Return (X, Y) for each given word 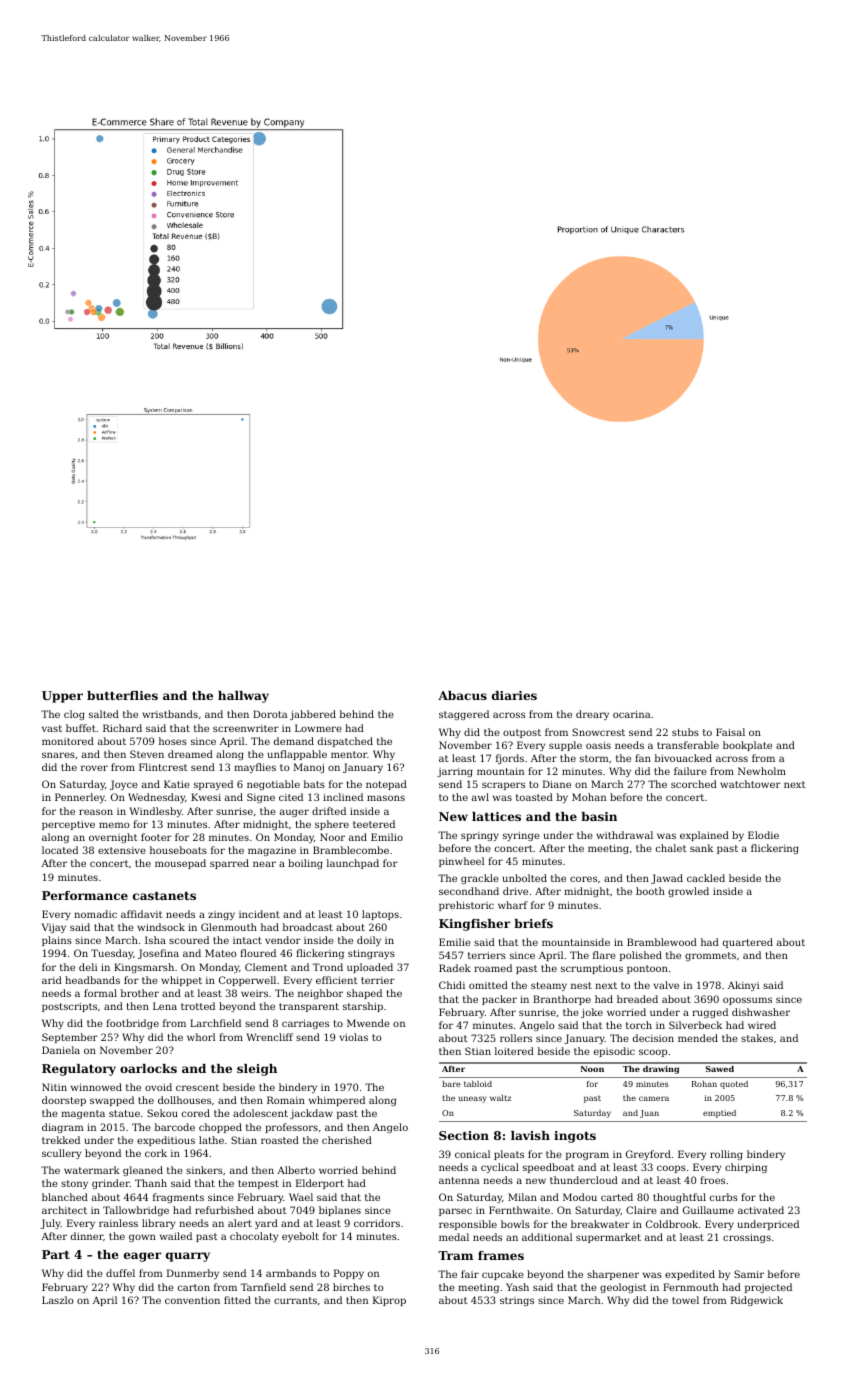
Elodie (763, 835)
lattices (496, 816)
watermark (92, 1170)
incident (259, 914)
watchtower (750, 784)
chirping (746, 1168)
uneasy (473, 1099)
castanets (164, 896)
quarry (188, 1257)
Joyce (124, 785)
